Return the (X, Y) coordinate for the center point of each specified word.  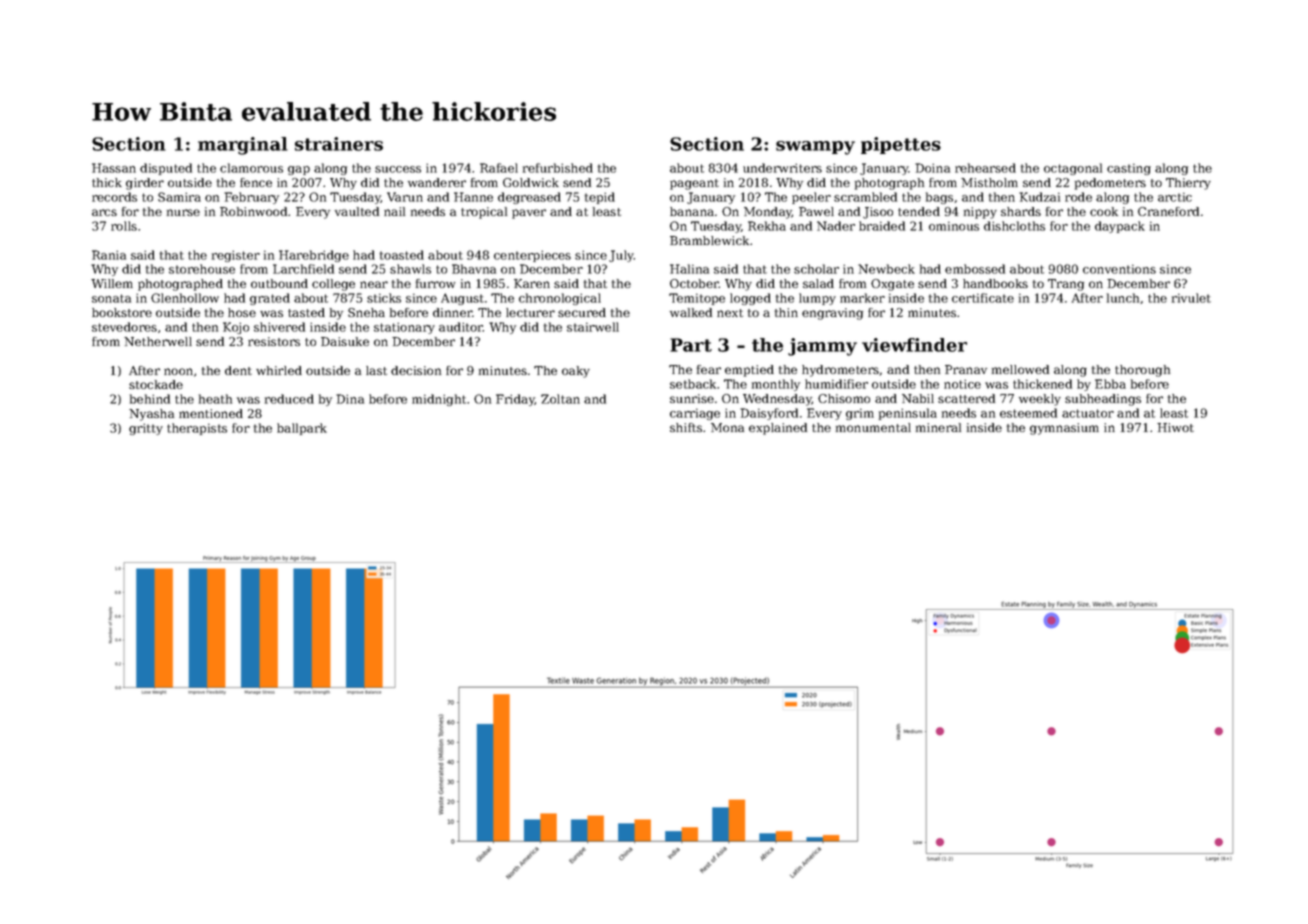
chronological (560, 299)
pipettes (901, 145)
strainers (339, 144)
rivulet (1191, 298)
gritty (146, 429)
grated (270, 299)
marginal (243, 146)
